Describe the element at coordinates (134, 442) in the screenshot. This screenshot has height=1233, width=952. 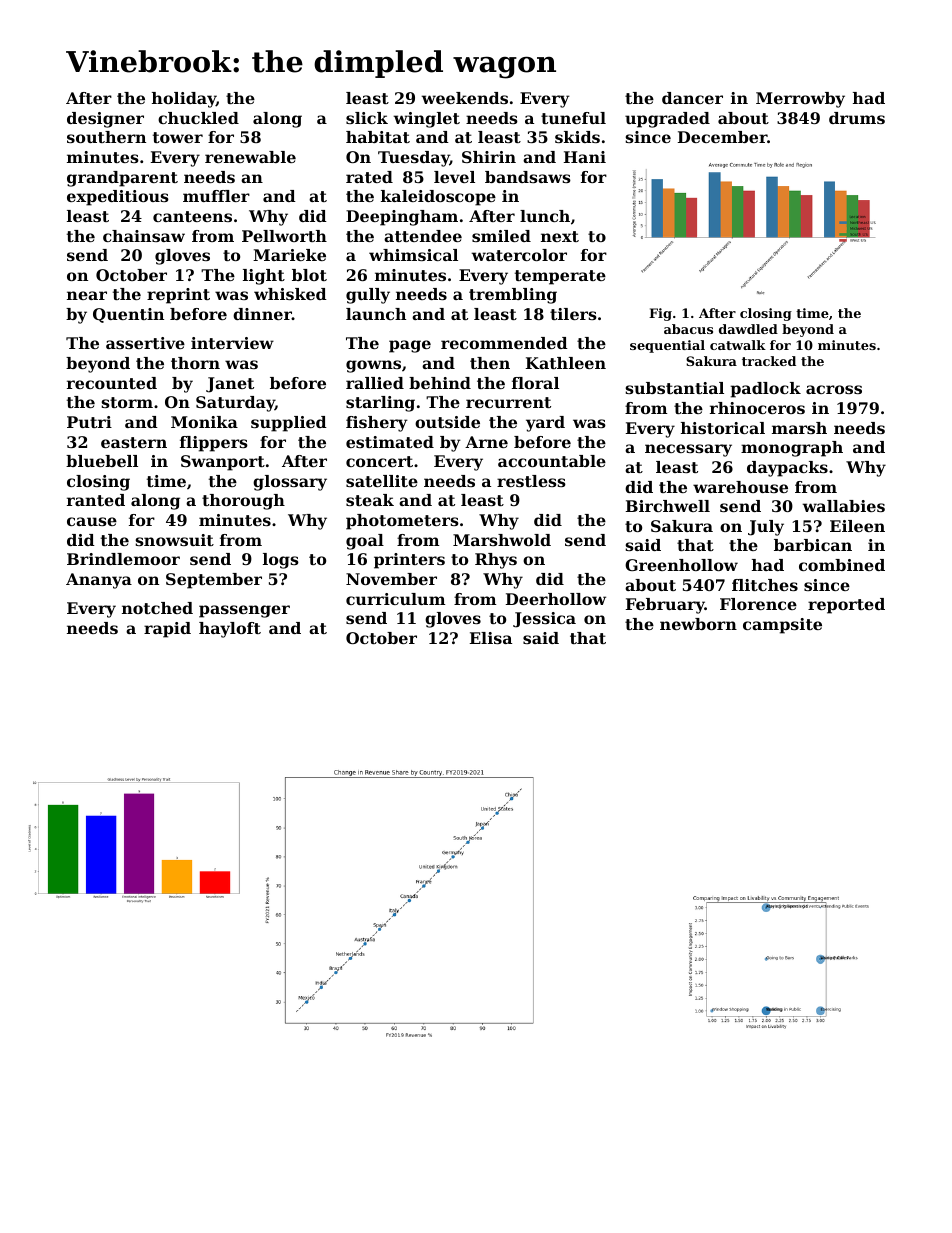
I see `eastern` at that location.
